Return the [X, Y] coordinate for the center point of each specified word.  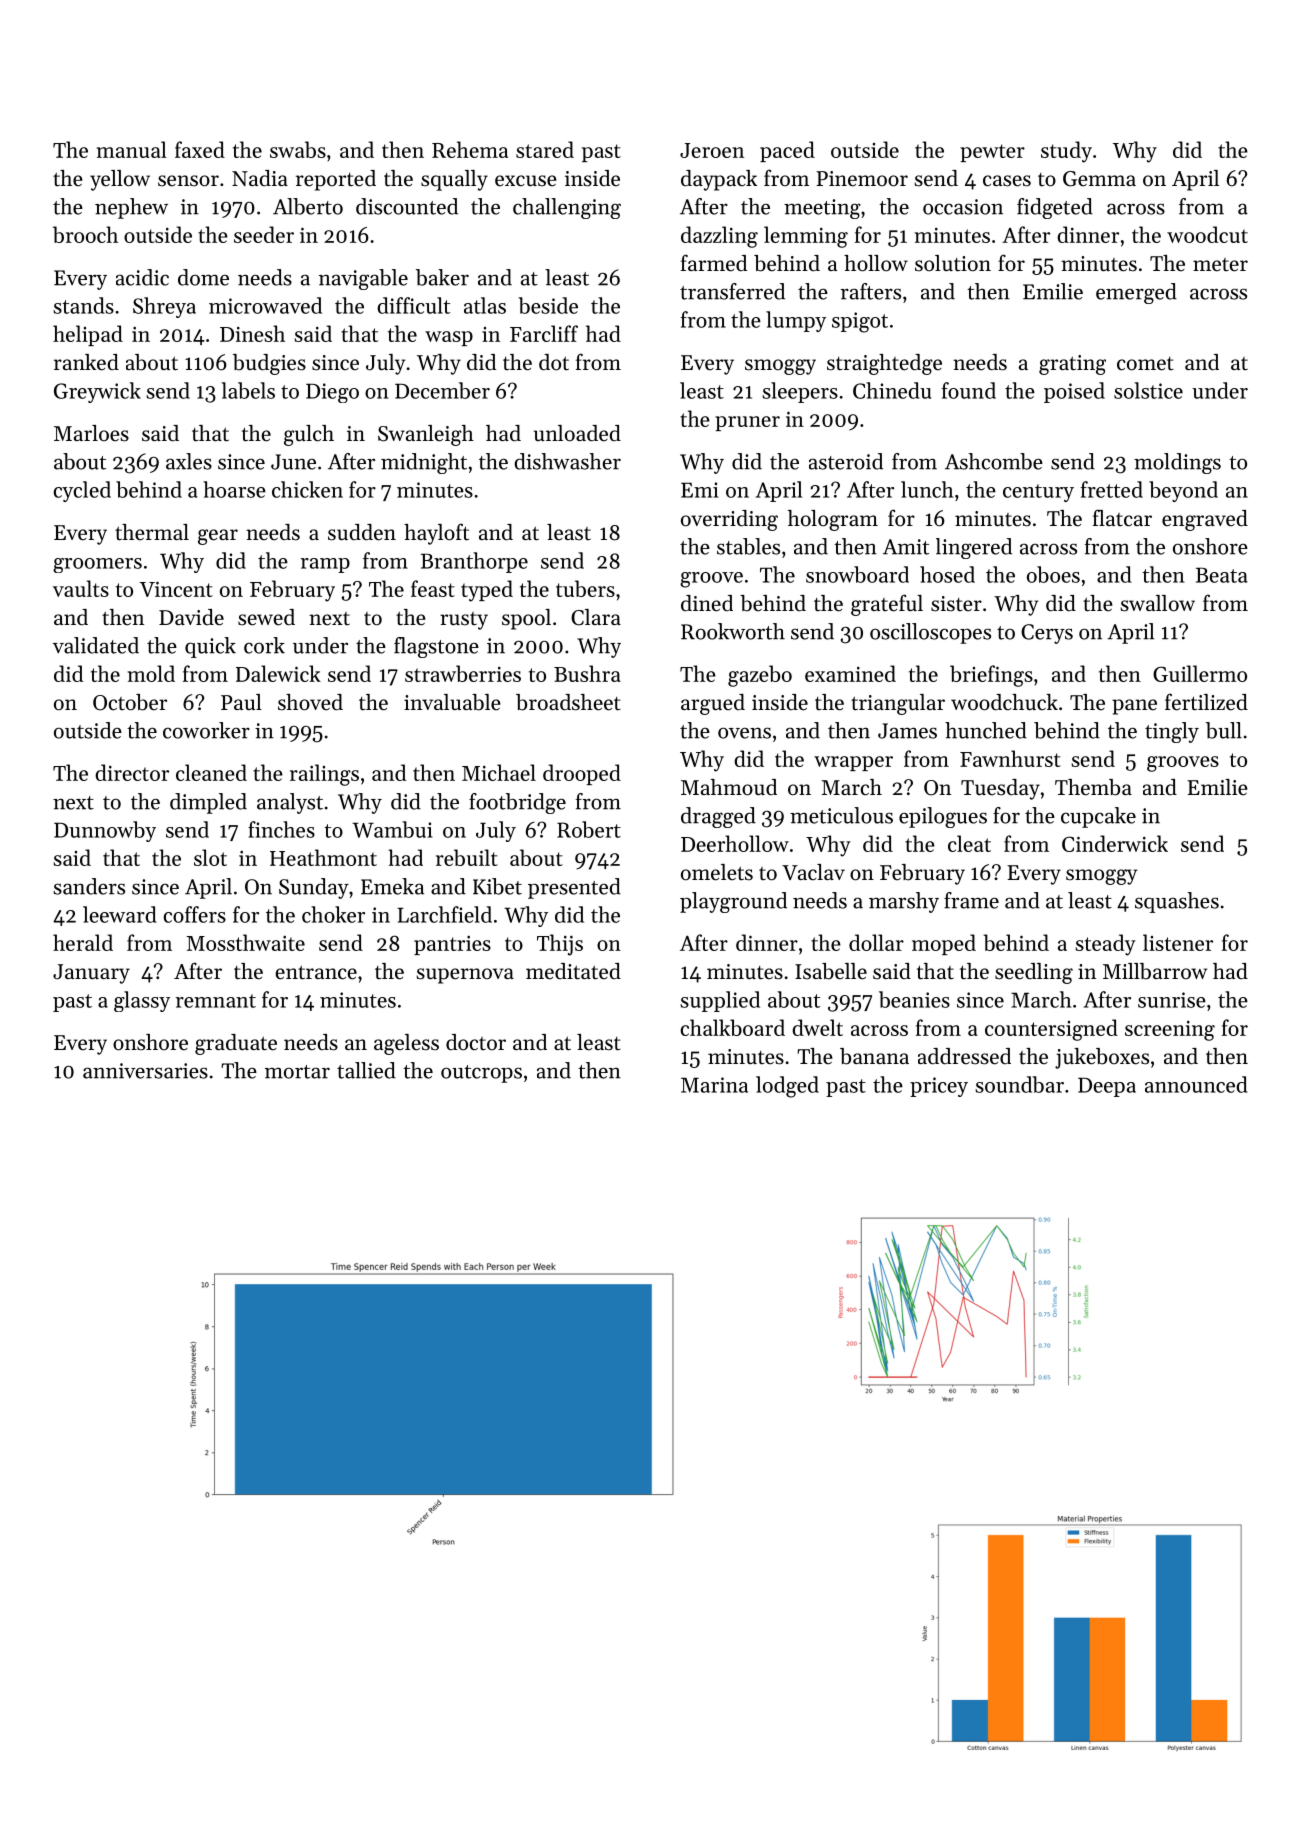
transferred [732, 291]
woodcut [1207, 234]
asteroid [846, 461]
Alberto [308, 206]
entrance [316, 972]
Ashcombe [994, 461]
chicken [307, 489]
